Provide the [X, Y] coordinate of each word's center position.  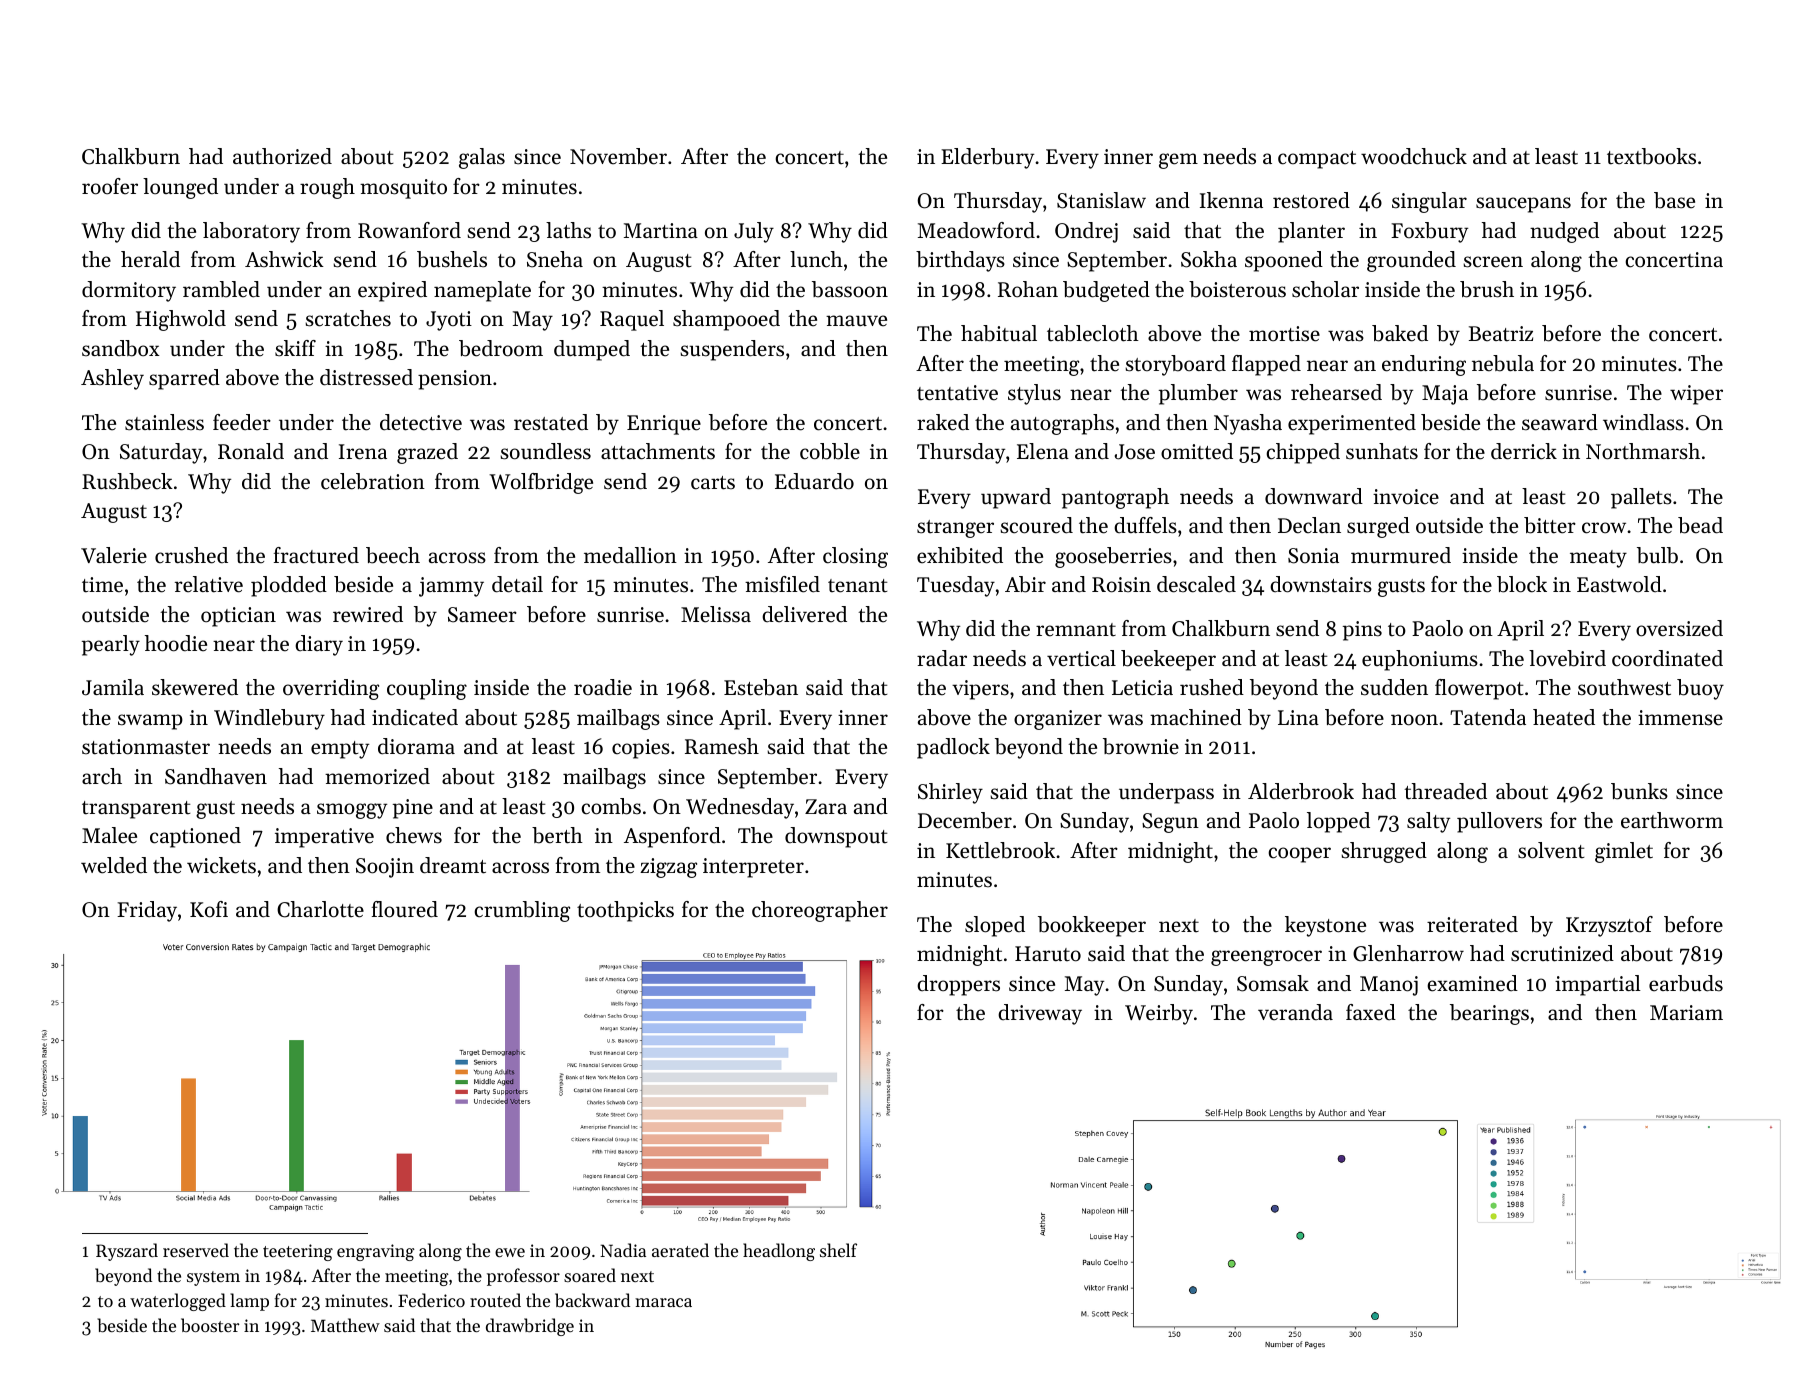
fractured [316, 555]
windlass [1643, 422]
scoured [1036, 525]
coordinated [1667, 658]
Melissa [716, 614]
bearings [1489, 1014]
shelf [838, 1250]
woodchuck [1414, 156]
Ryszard [127, 1252]
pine [413, 809]
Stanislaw [1101, 200]
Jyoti [449, 321]
